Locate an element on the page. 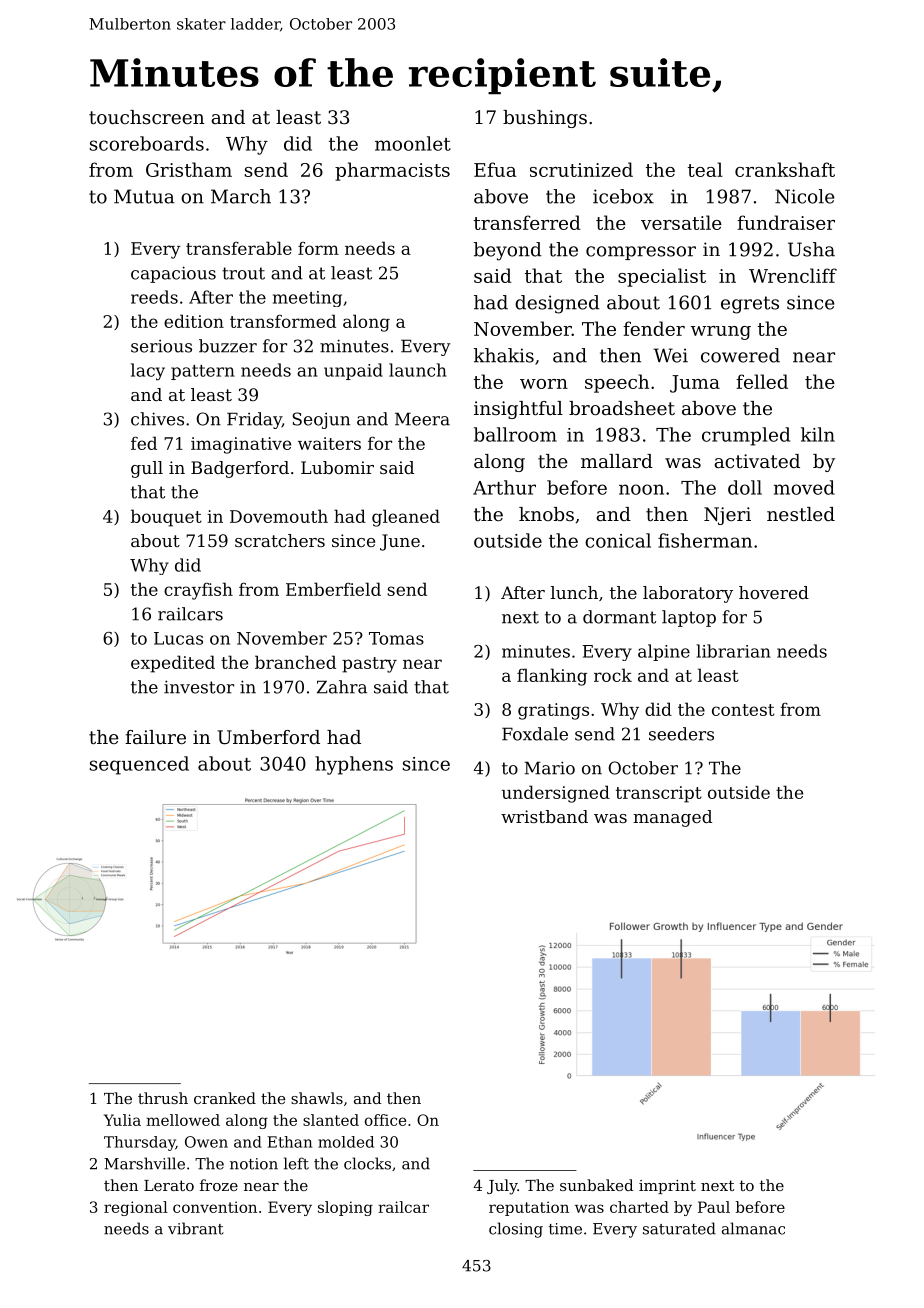 This image has width=924, height=1308. vibrant is located at coordinates (196, 1228).
